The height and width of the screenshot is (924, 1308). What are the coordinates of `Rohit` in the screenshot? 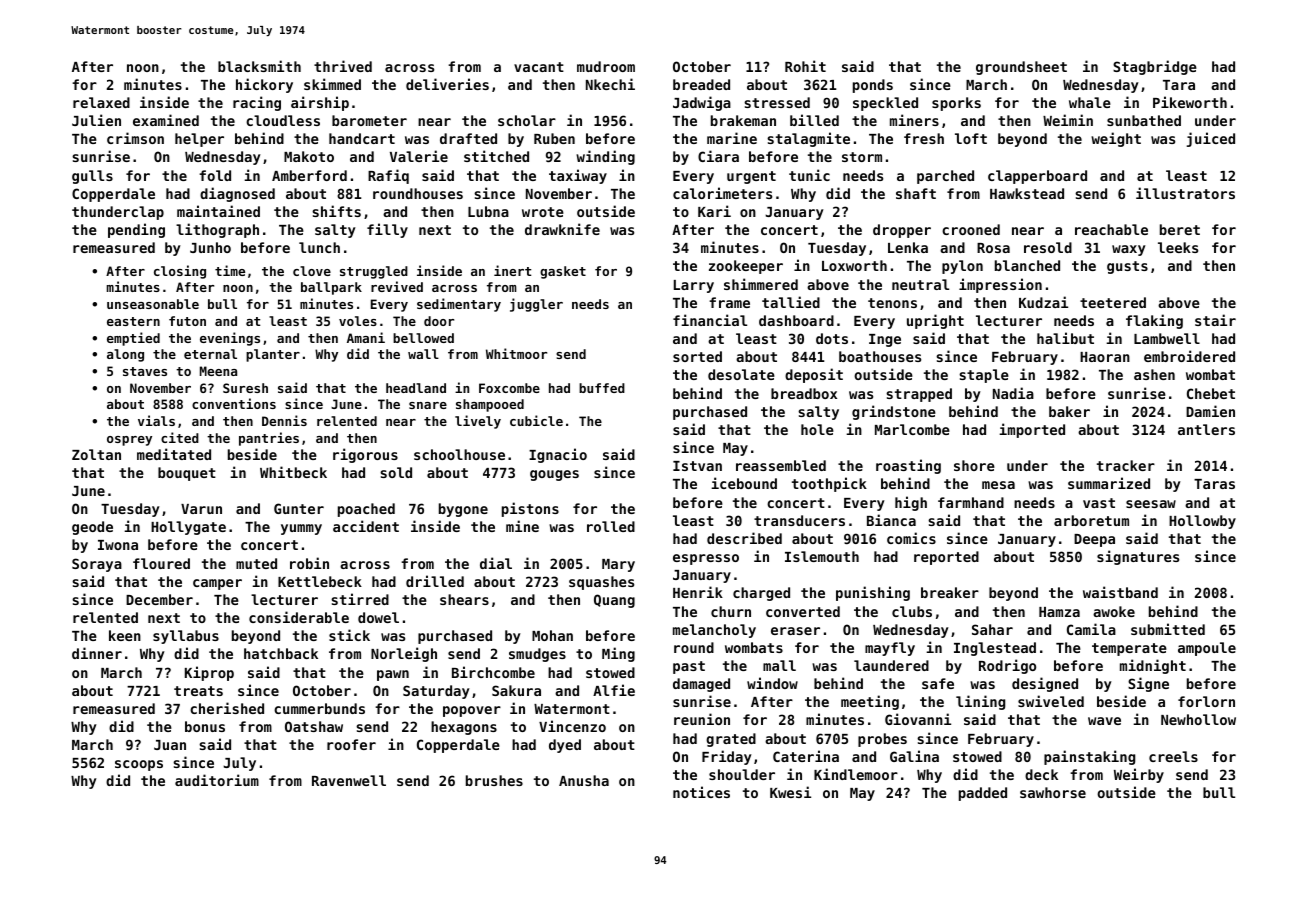 It's located at (805, 66).
